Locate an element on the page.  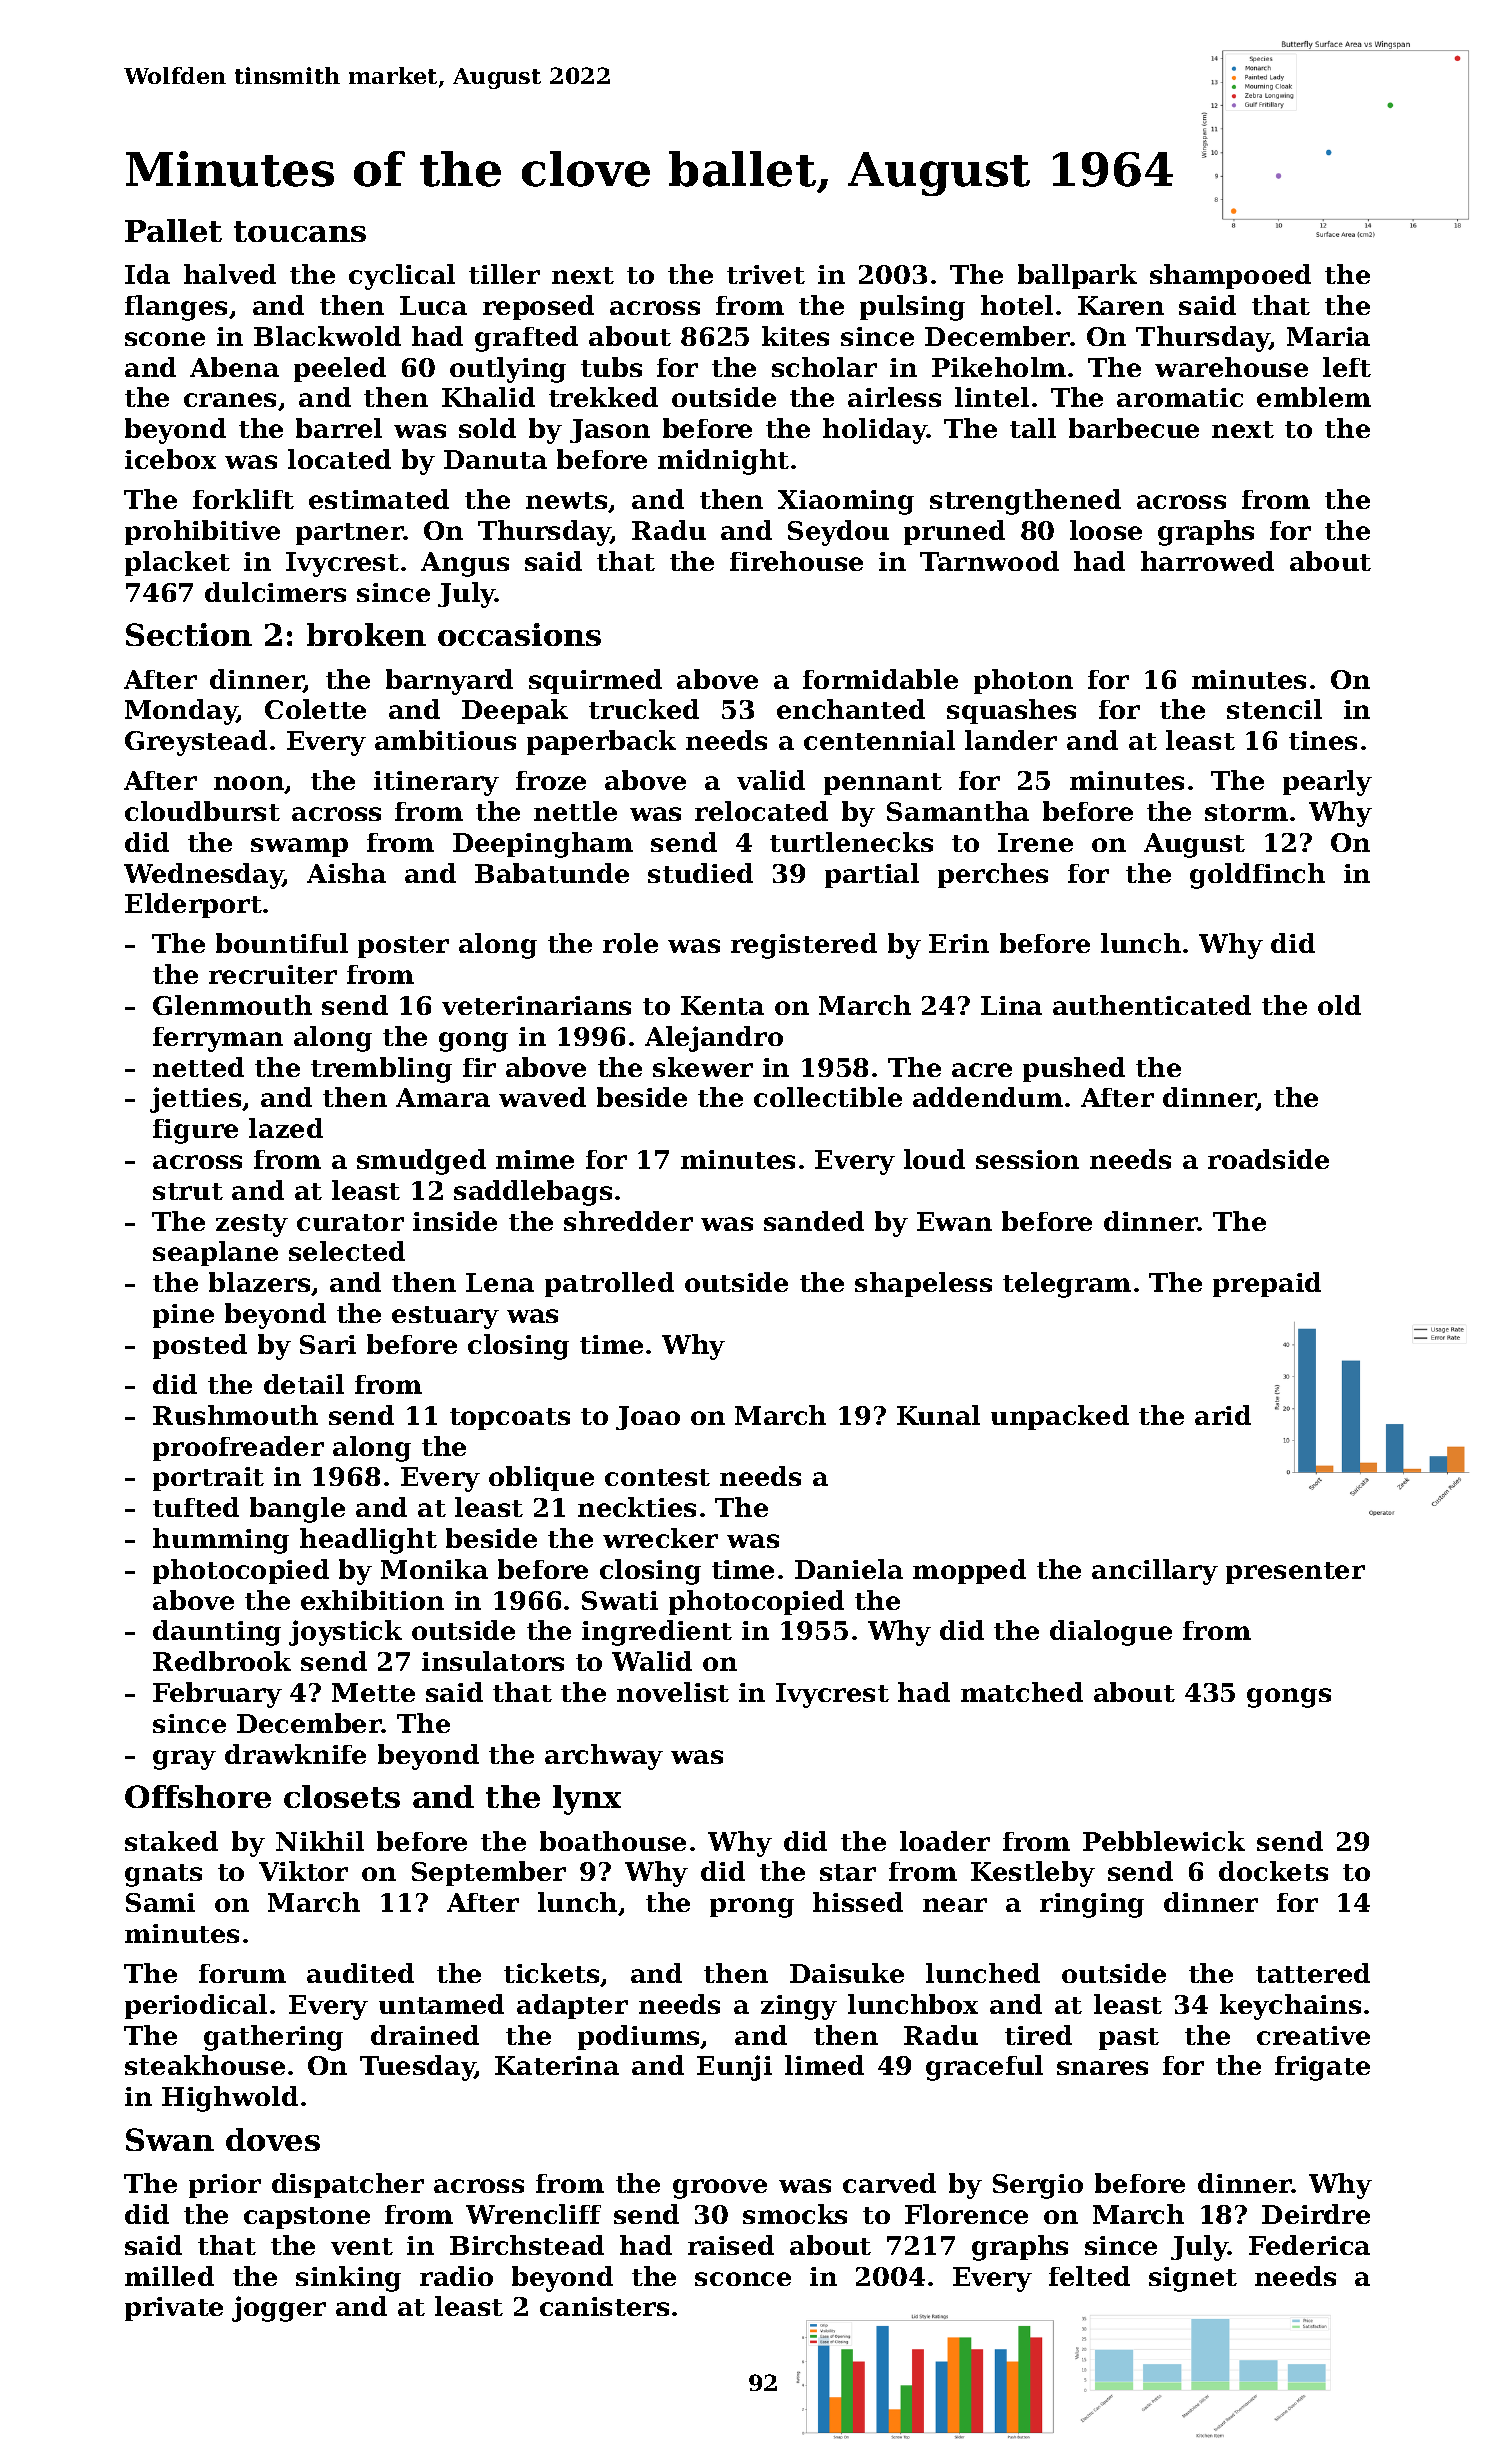
pulsing is located at coordinates (912, 308).
